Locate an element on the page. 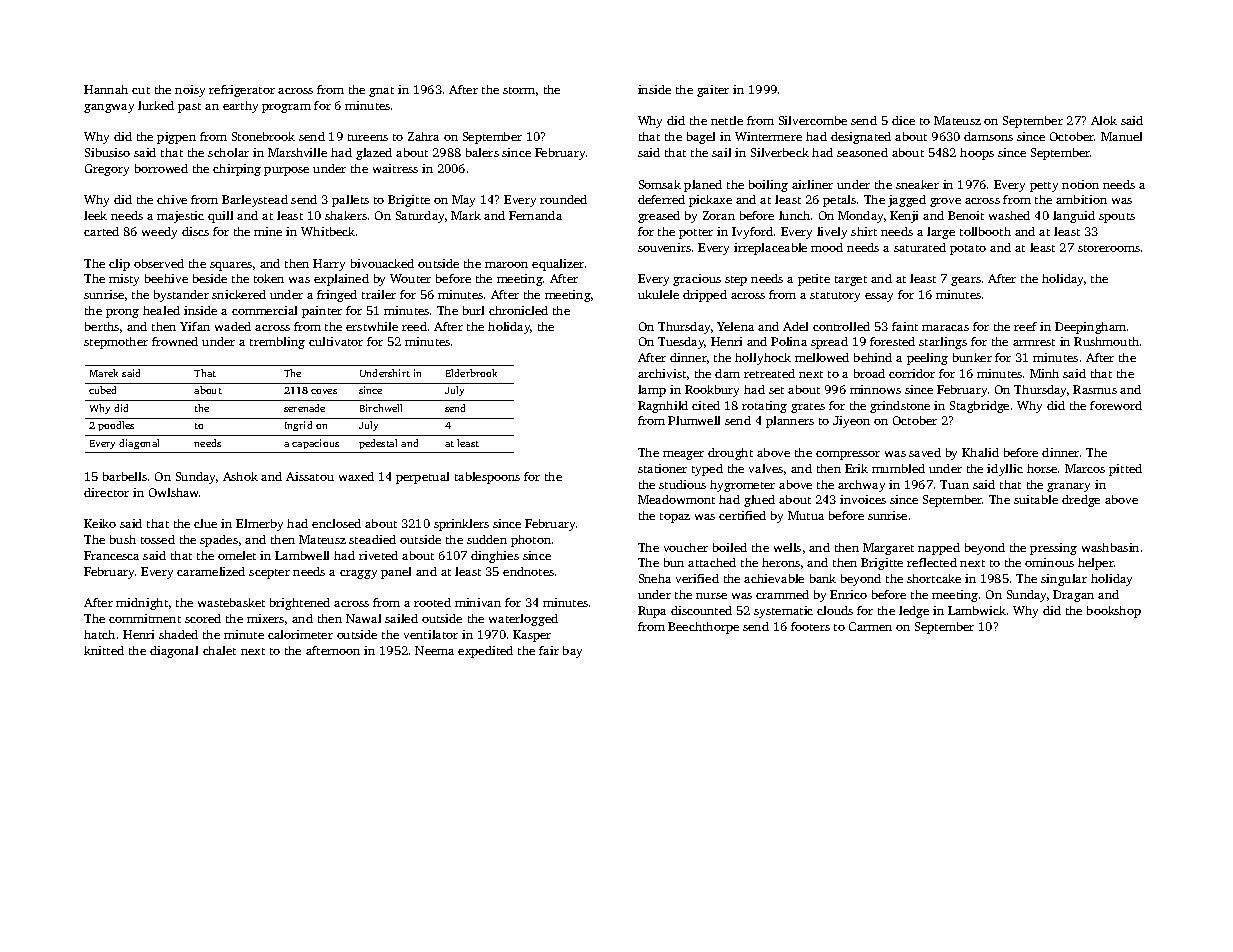 The height and width of the page is (952, 1233). dredge is located at coordinates (1081, 501).
